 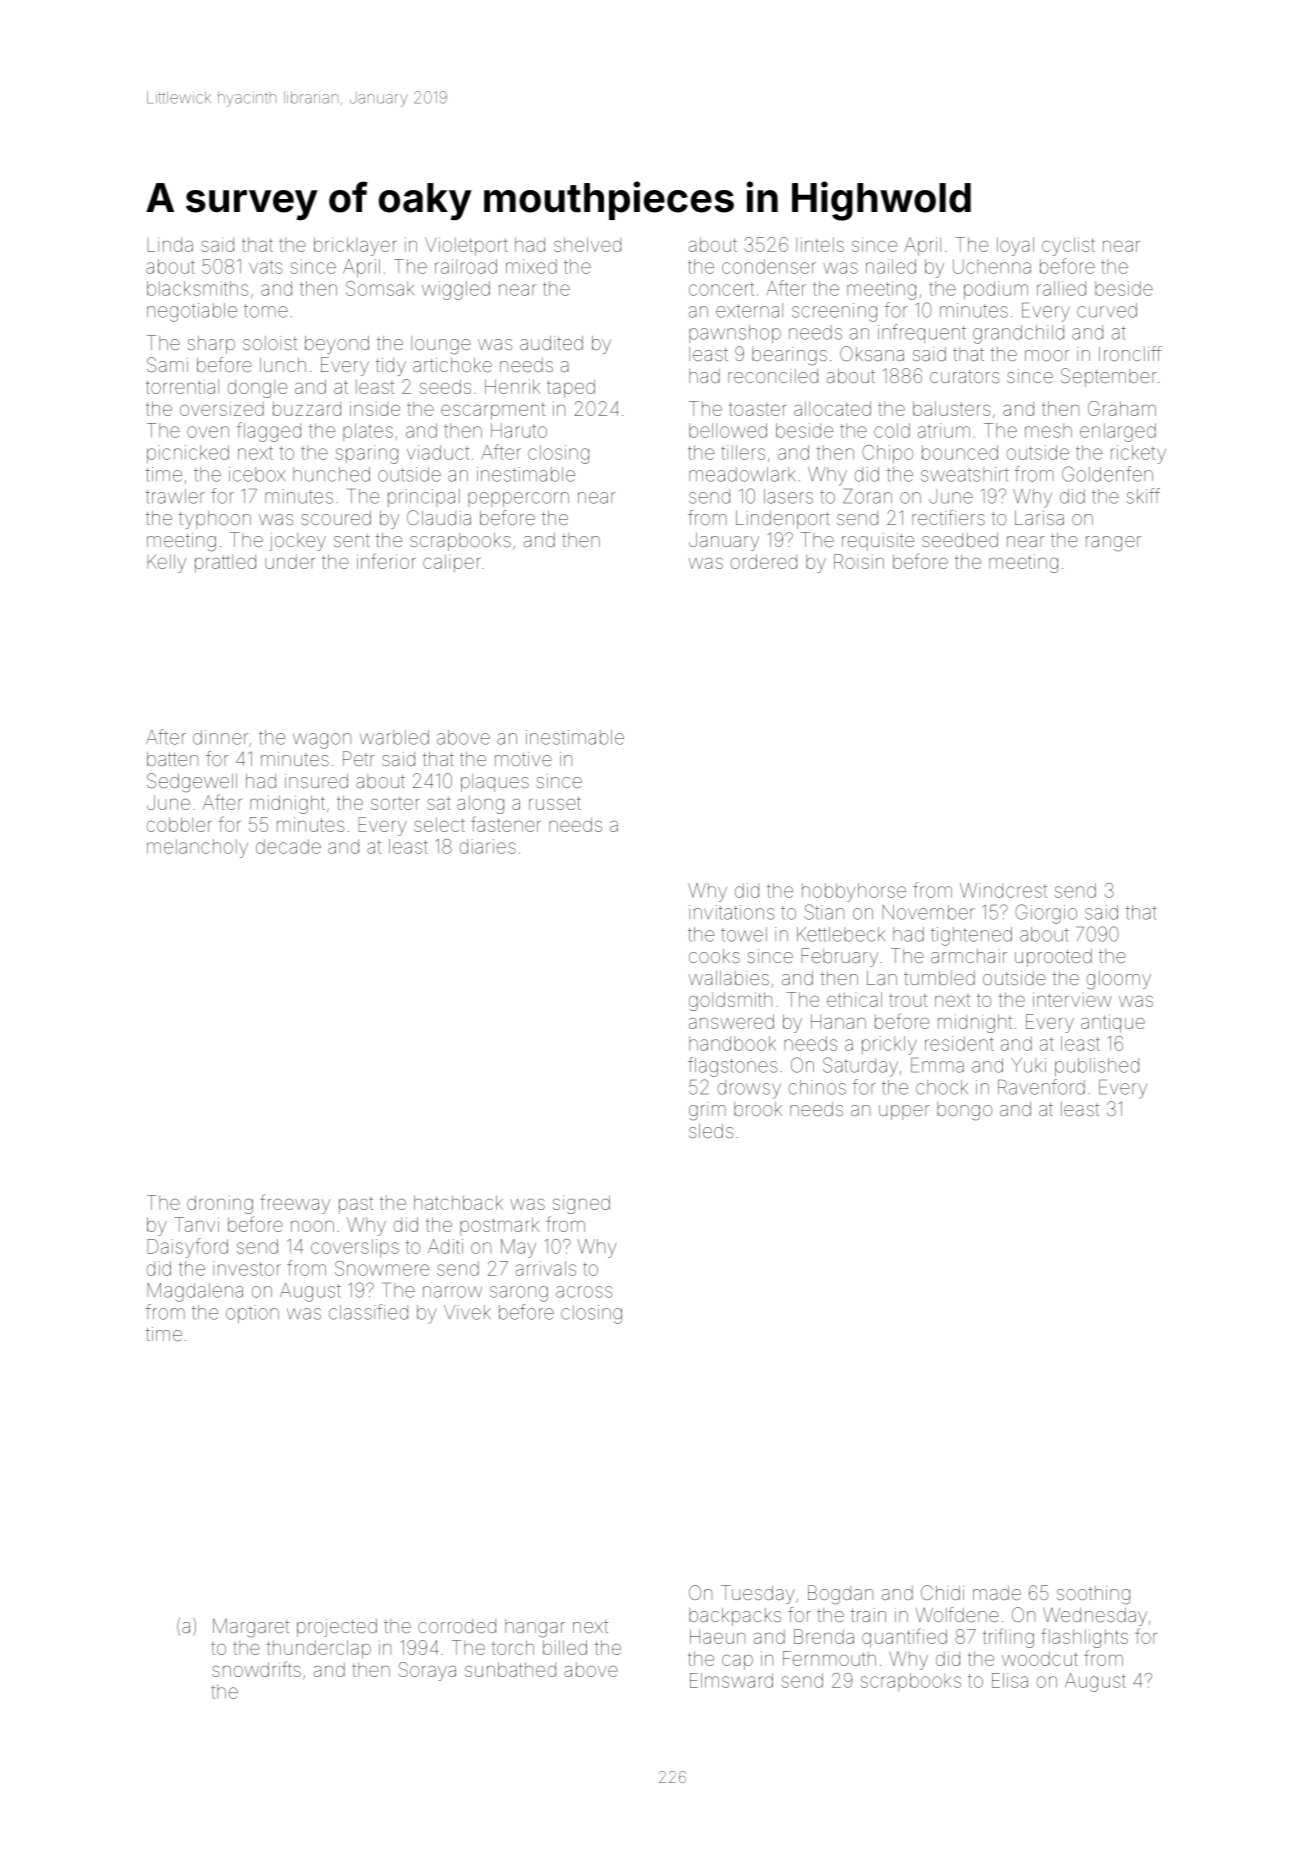 I want to click on Violetport, so click(x=466, y=246).
